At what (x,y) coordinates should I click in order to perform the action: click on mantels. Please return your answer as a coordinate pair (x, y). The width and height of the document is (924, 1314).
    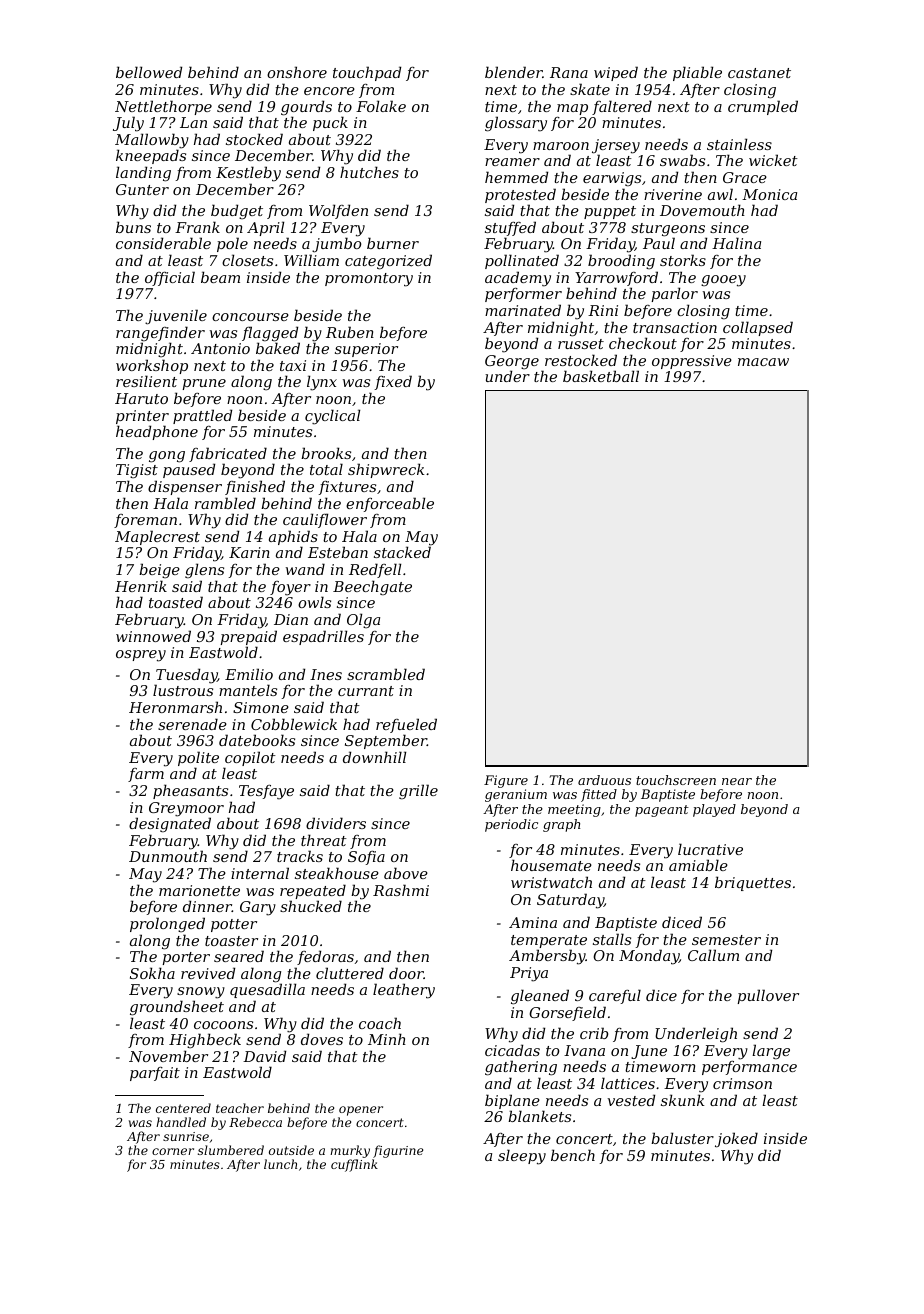
    Looking at the image, I should click on (248, 690).
